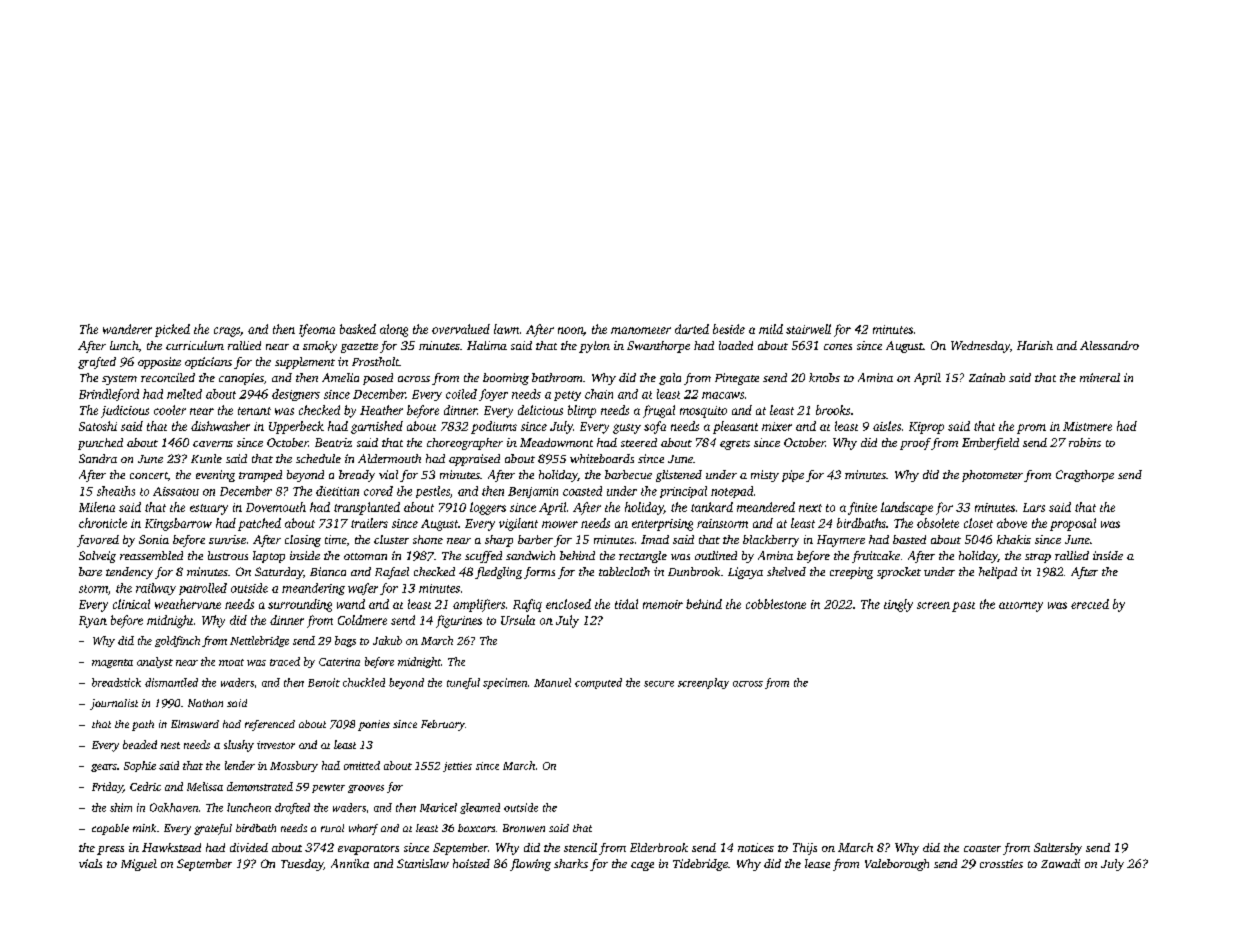  What do you see at coordinates (457, 767) in the document?
I see `jetties` at bounding box center [457, 767].
